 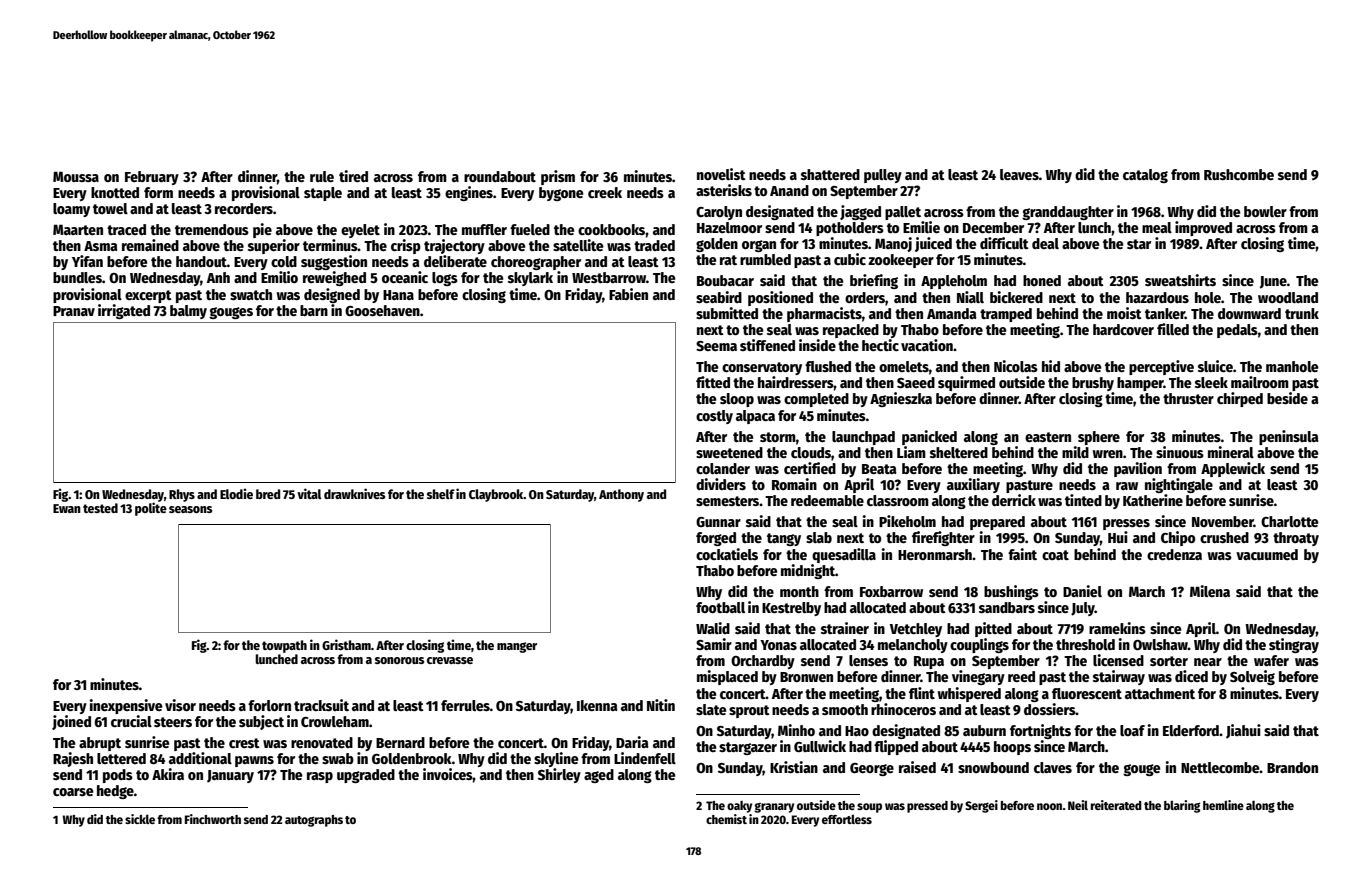 What do you see at coordinates (1233, 469) in the screenshot?
I see `Applewick` at bounding box center [1233, 469].
